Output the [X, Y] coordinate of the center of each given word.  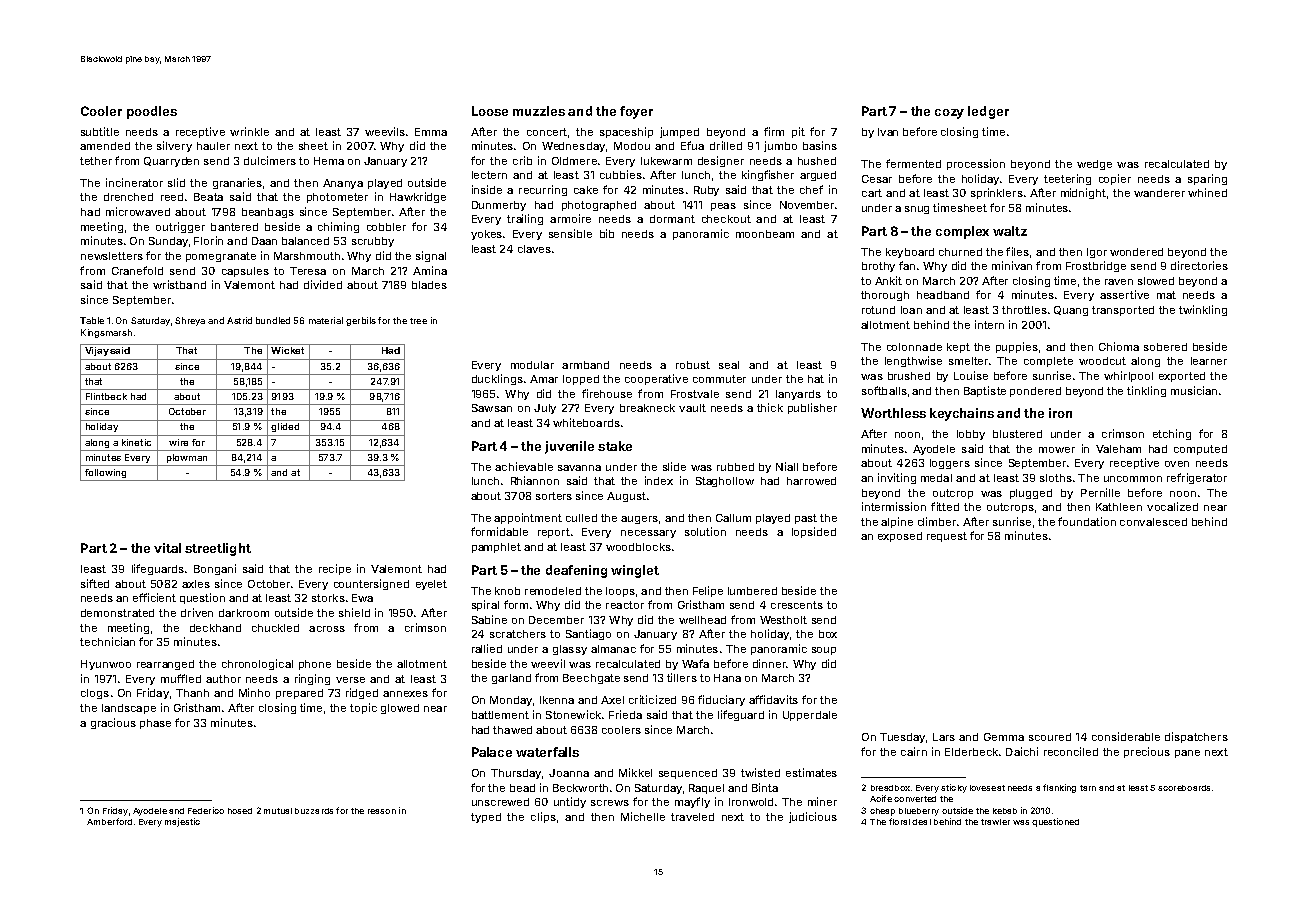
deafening [576, 571]
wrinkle [249, 131]
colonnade [914, 347]
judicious [813, 817]
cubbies [621, 174]
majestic [182, 822]
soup [824, 651]
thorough [885, 296]
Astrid [239, 320]
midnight [1083, 193]
